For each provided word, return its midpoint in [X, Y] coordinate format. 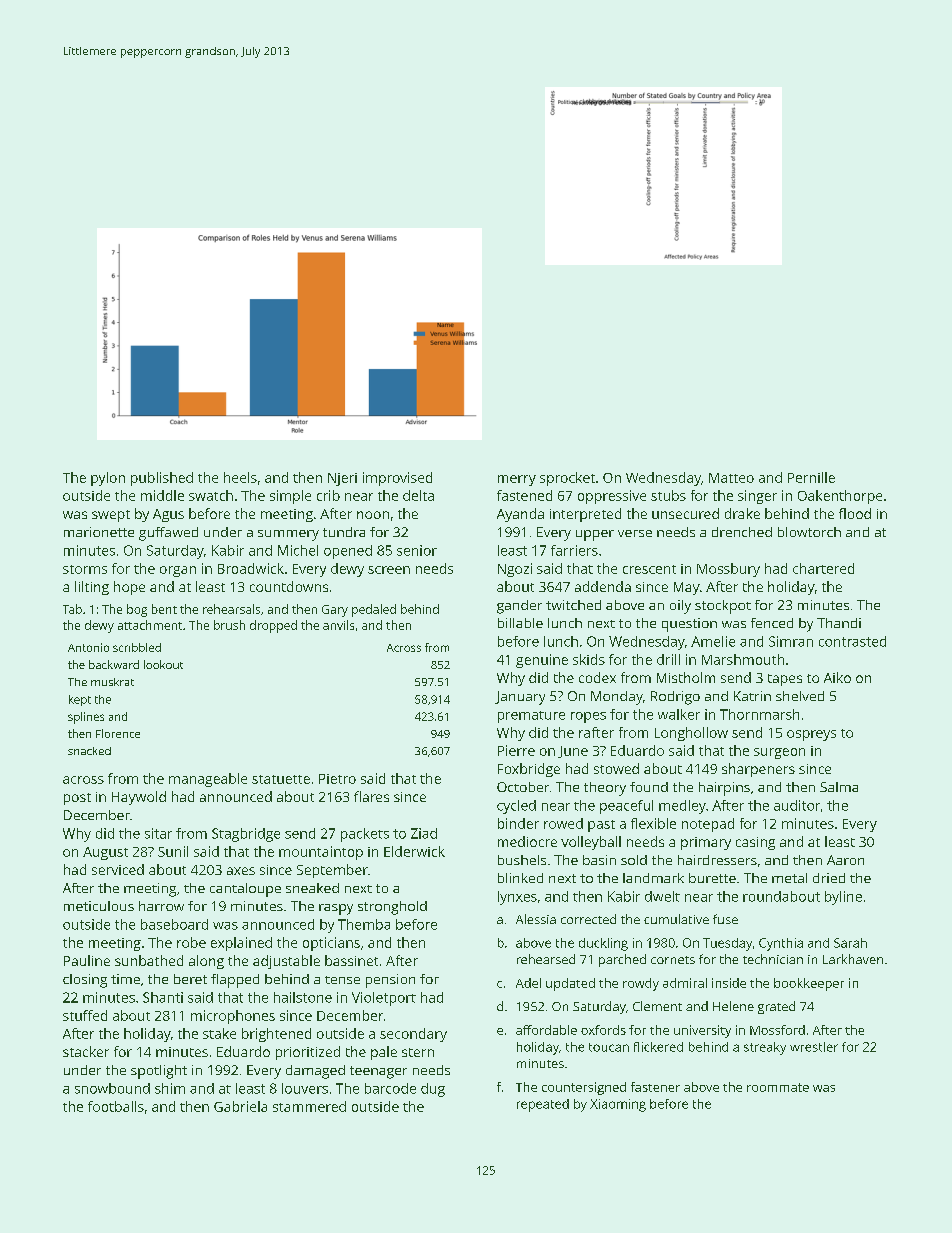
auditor [797, 805]
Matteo [731, 478]
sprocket [567, 479]
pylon [108, 479]
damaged [315, 1072]
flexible [653, 823]
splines [86, 718]
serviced [118, 869]
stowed [616, 768]
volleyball [591, 843]
